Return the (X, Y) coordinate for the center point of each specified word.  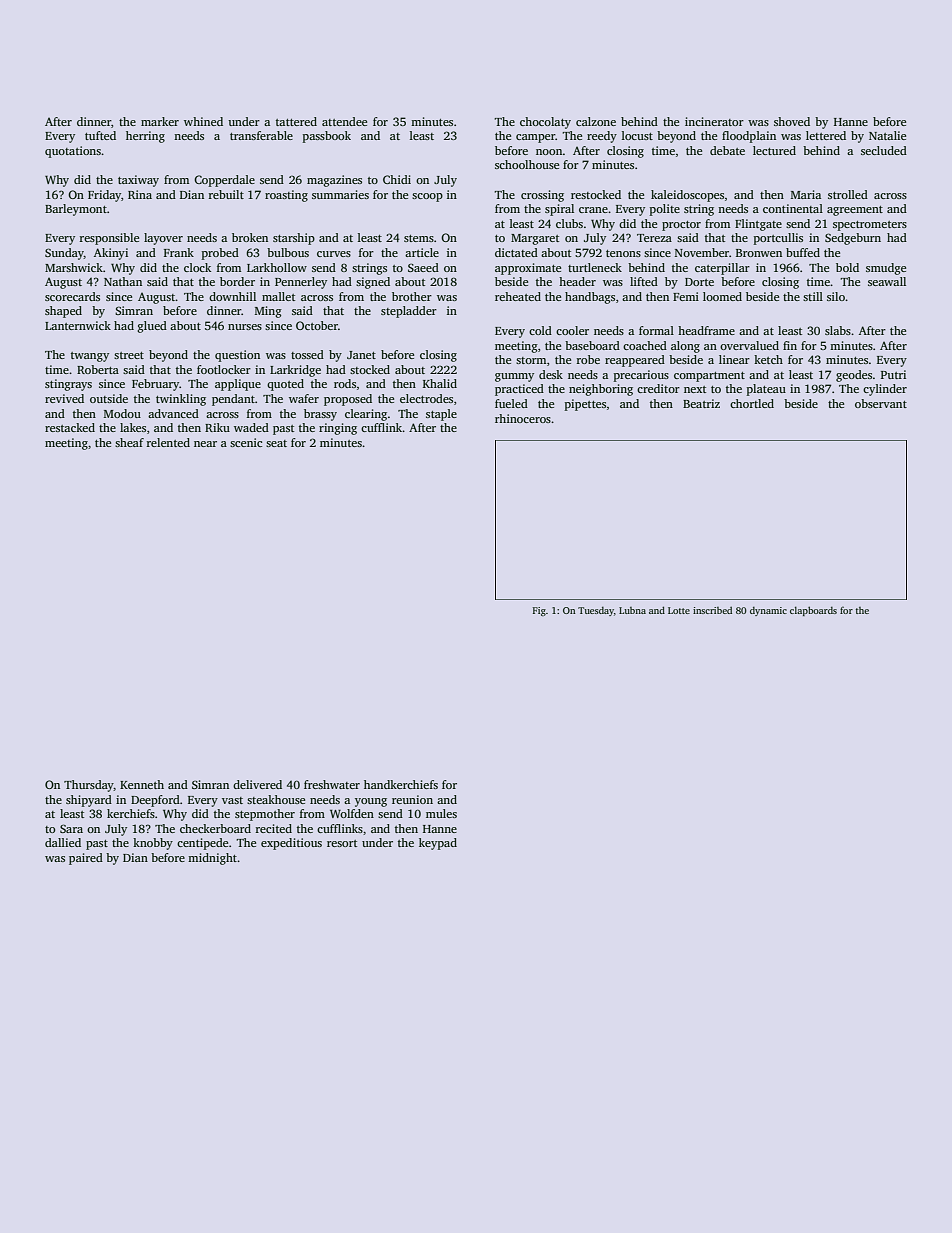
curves (334, 254)
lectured (774, 150)
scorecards (72, 296)
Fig (539, 611)
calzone (596, 121)
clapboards (813, 611)
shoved (792, 121)
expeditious (291, 844)
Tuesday (596, 611)
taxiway (138, 181)
